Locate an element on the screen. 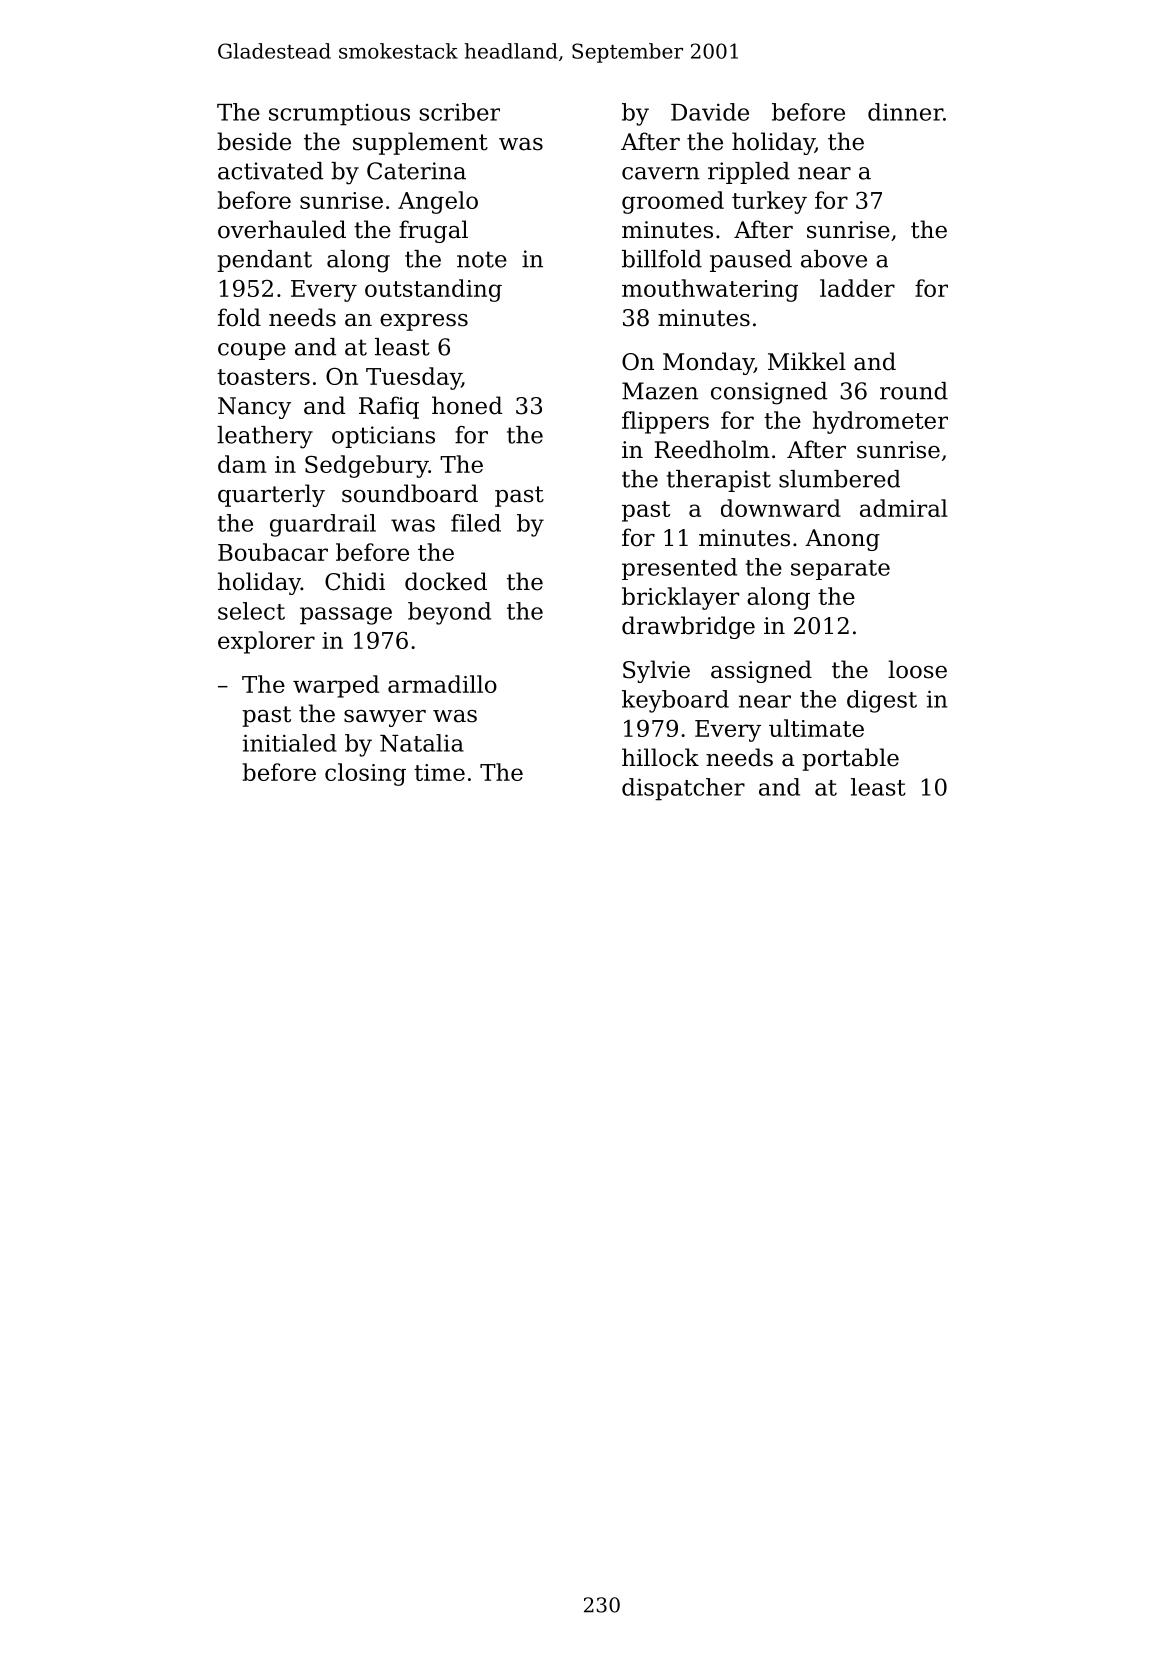 The height and width of the screenshot is (1654, 1165). Chidi is located at coordinates (355, 581).
